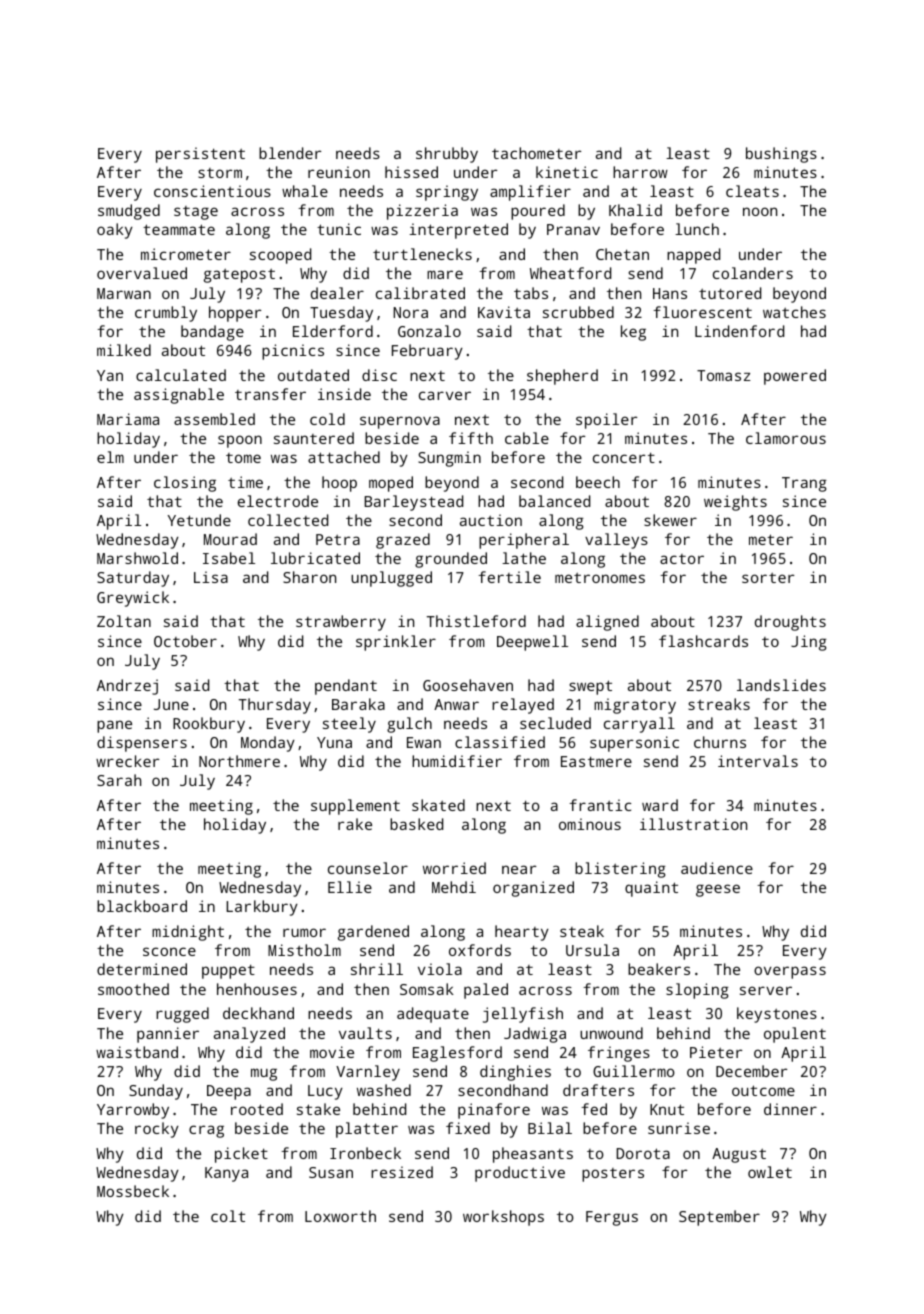  What do you see at coordinates (200, 155) in the document?
I see `persistent` at bounding box center [200, 155].
